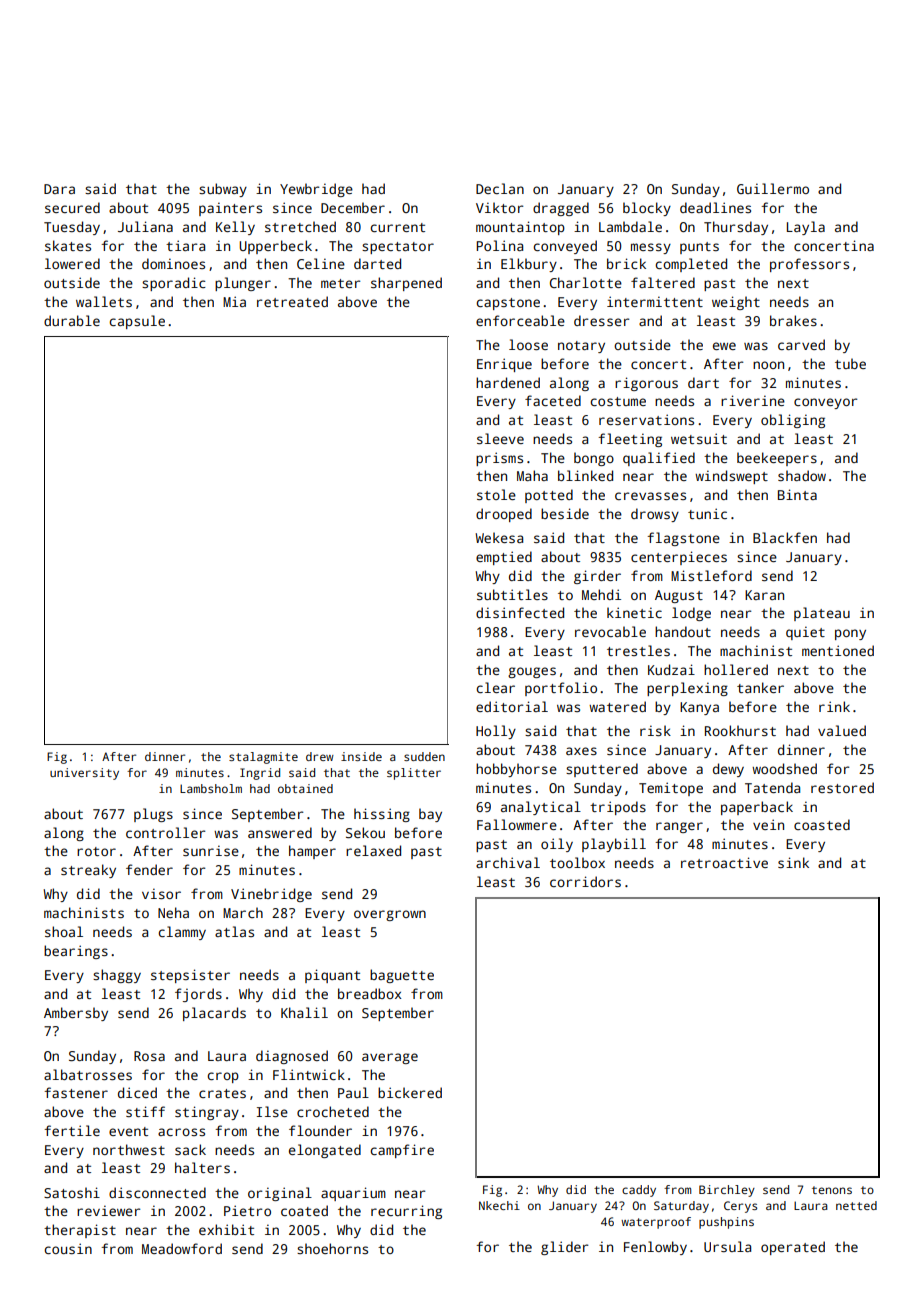  Describe the element at coordinates (564, 1248) in the screenshot. I see `glider` at that location.
